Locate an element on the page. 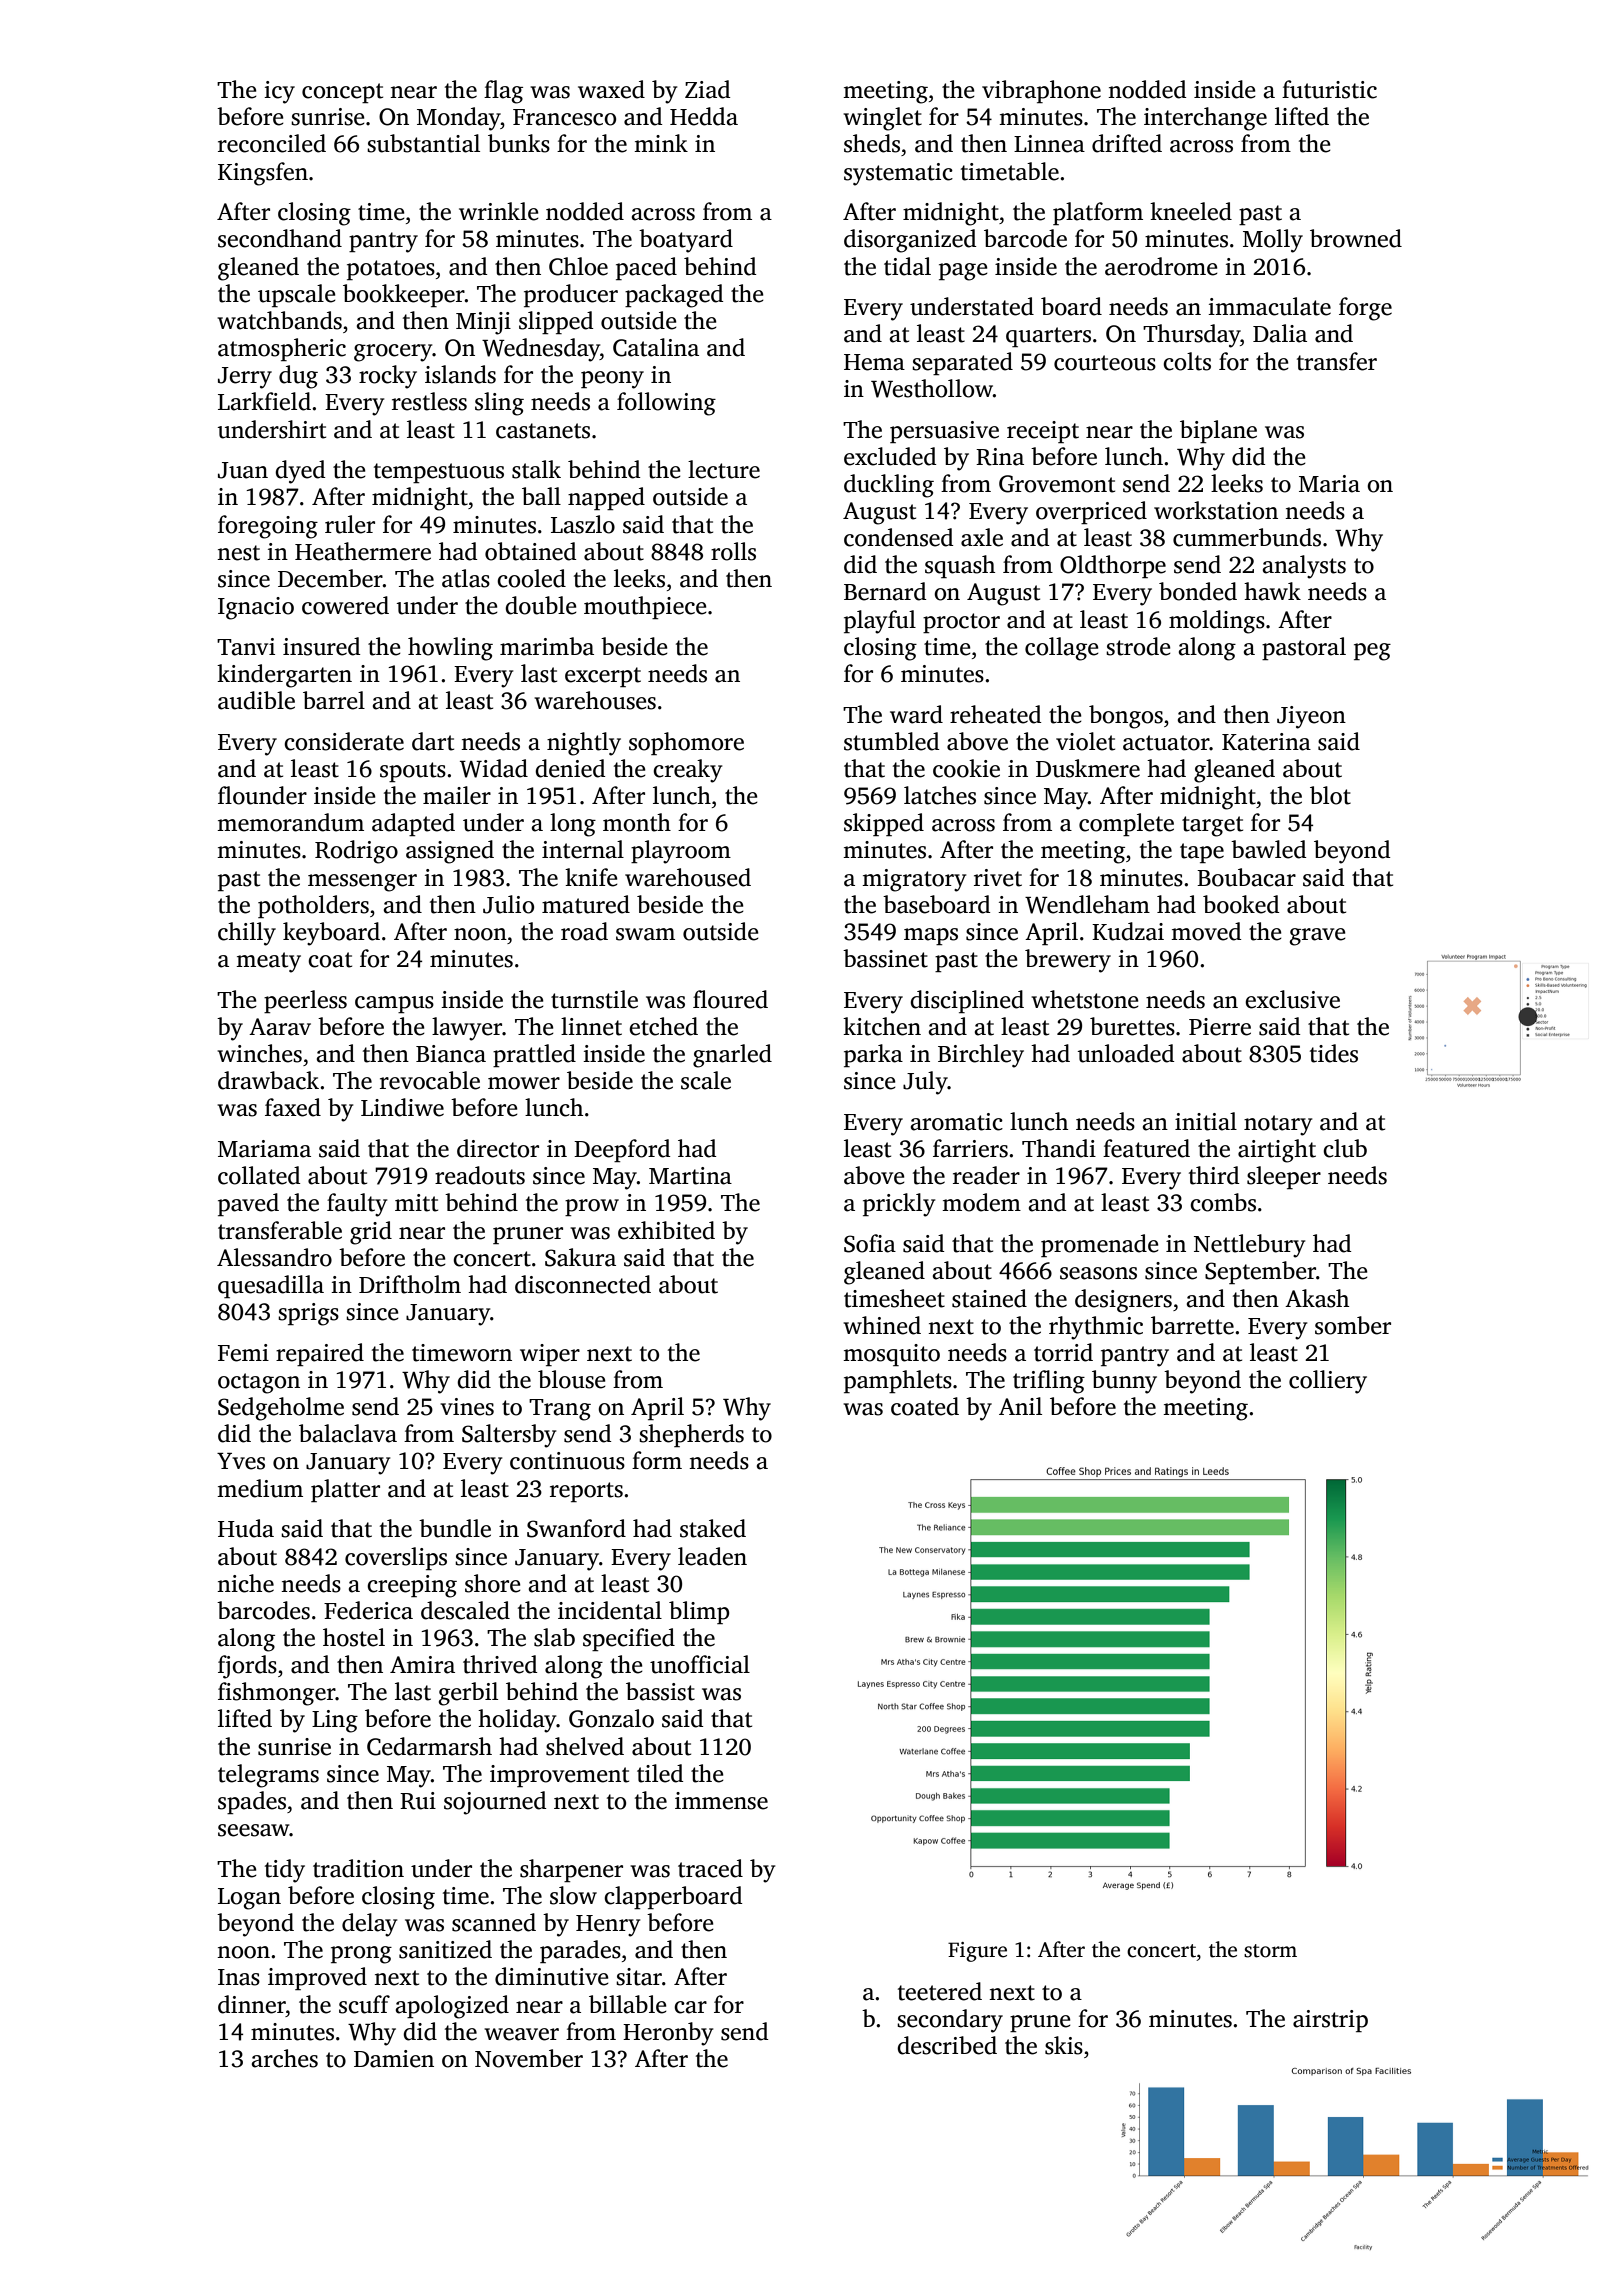  lecture is located at coordinates (724, 469).
